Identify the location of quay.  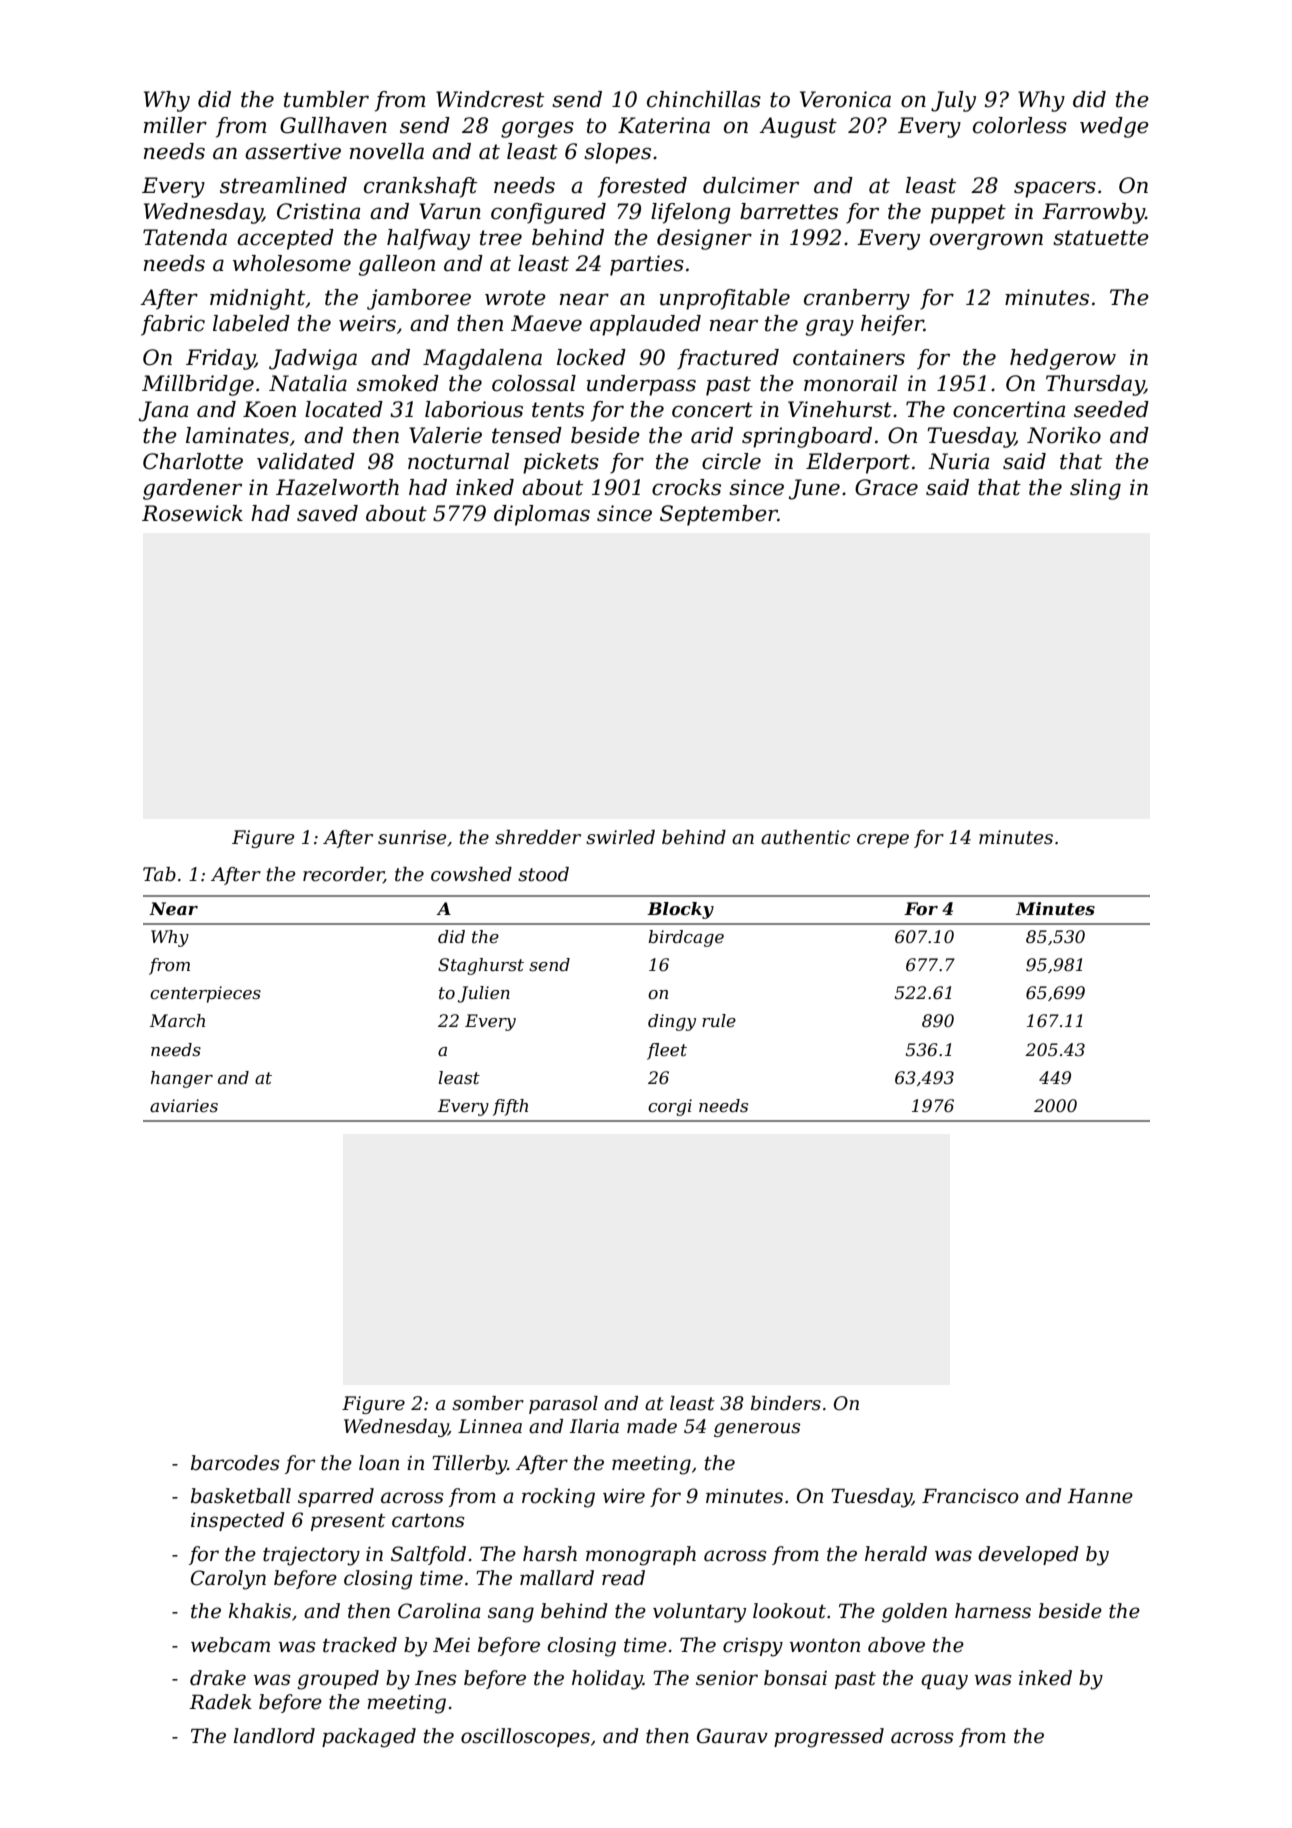
(944, 1682).
